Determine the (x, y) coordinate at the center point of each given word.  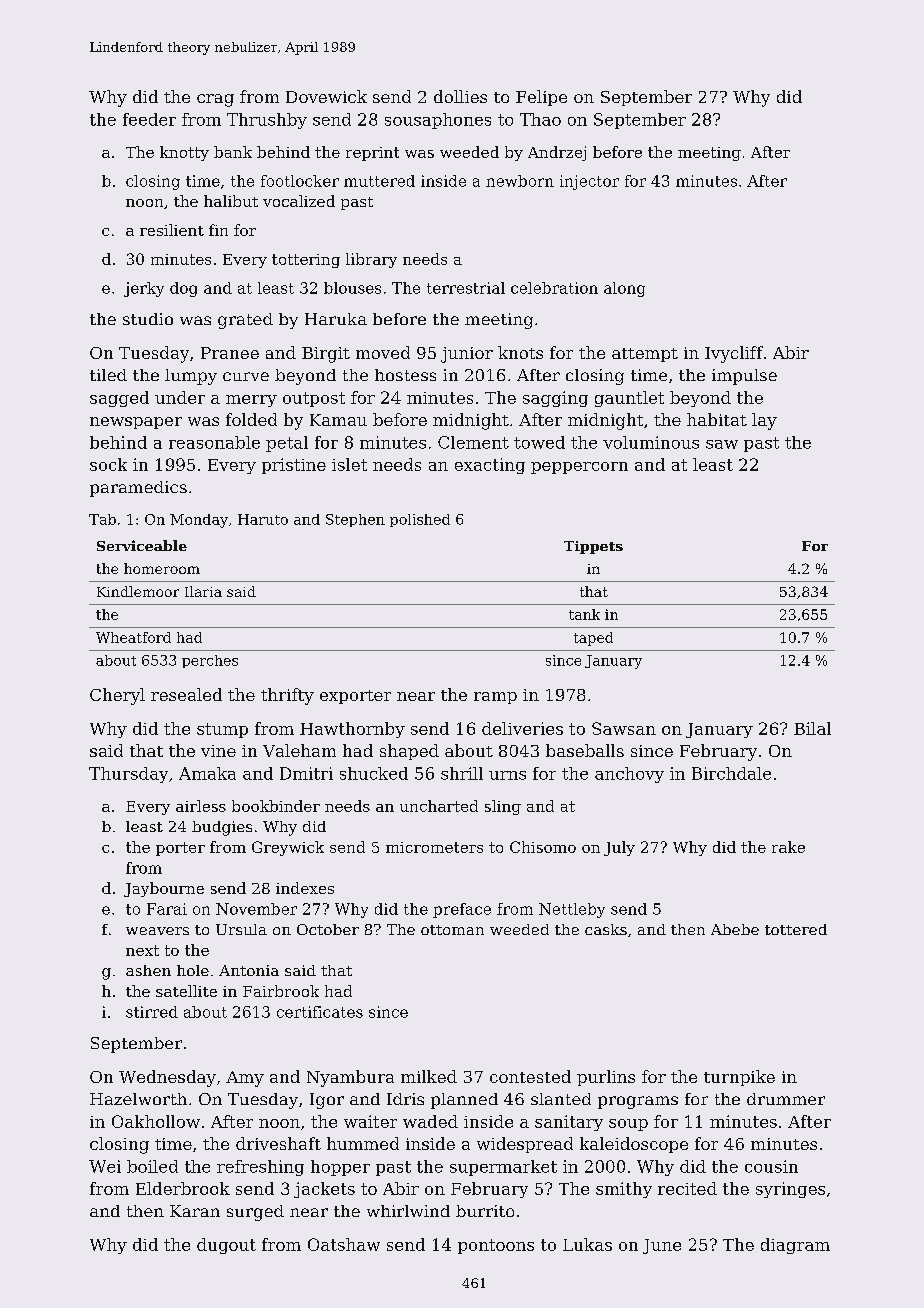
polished (420, 520)
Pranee (230, 353)
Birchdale (731, 773)
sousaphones (438, 121)
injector (589, 182)
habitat (717, 419)
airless (201, 806)
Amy (245, 1079)
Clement (473, 442)
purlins (606, 1078)
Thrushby (267, 121)
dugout (226, 1246)
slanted (561, 1099)
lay (764, 421)
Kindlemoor (138, 591)
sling (503, 807)
